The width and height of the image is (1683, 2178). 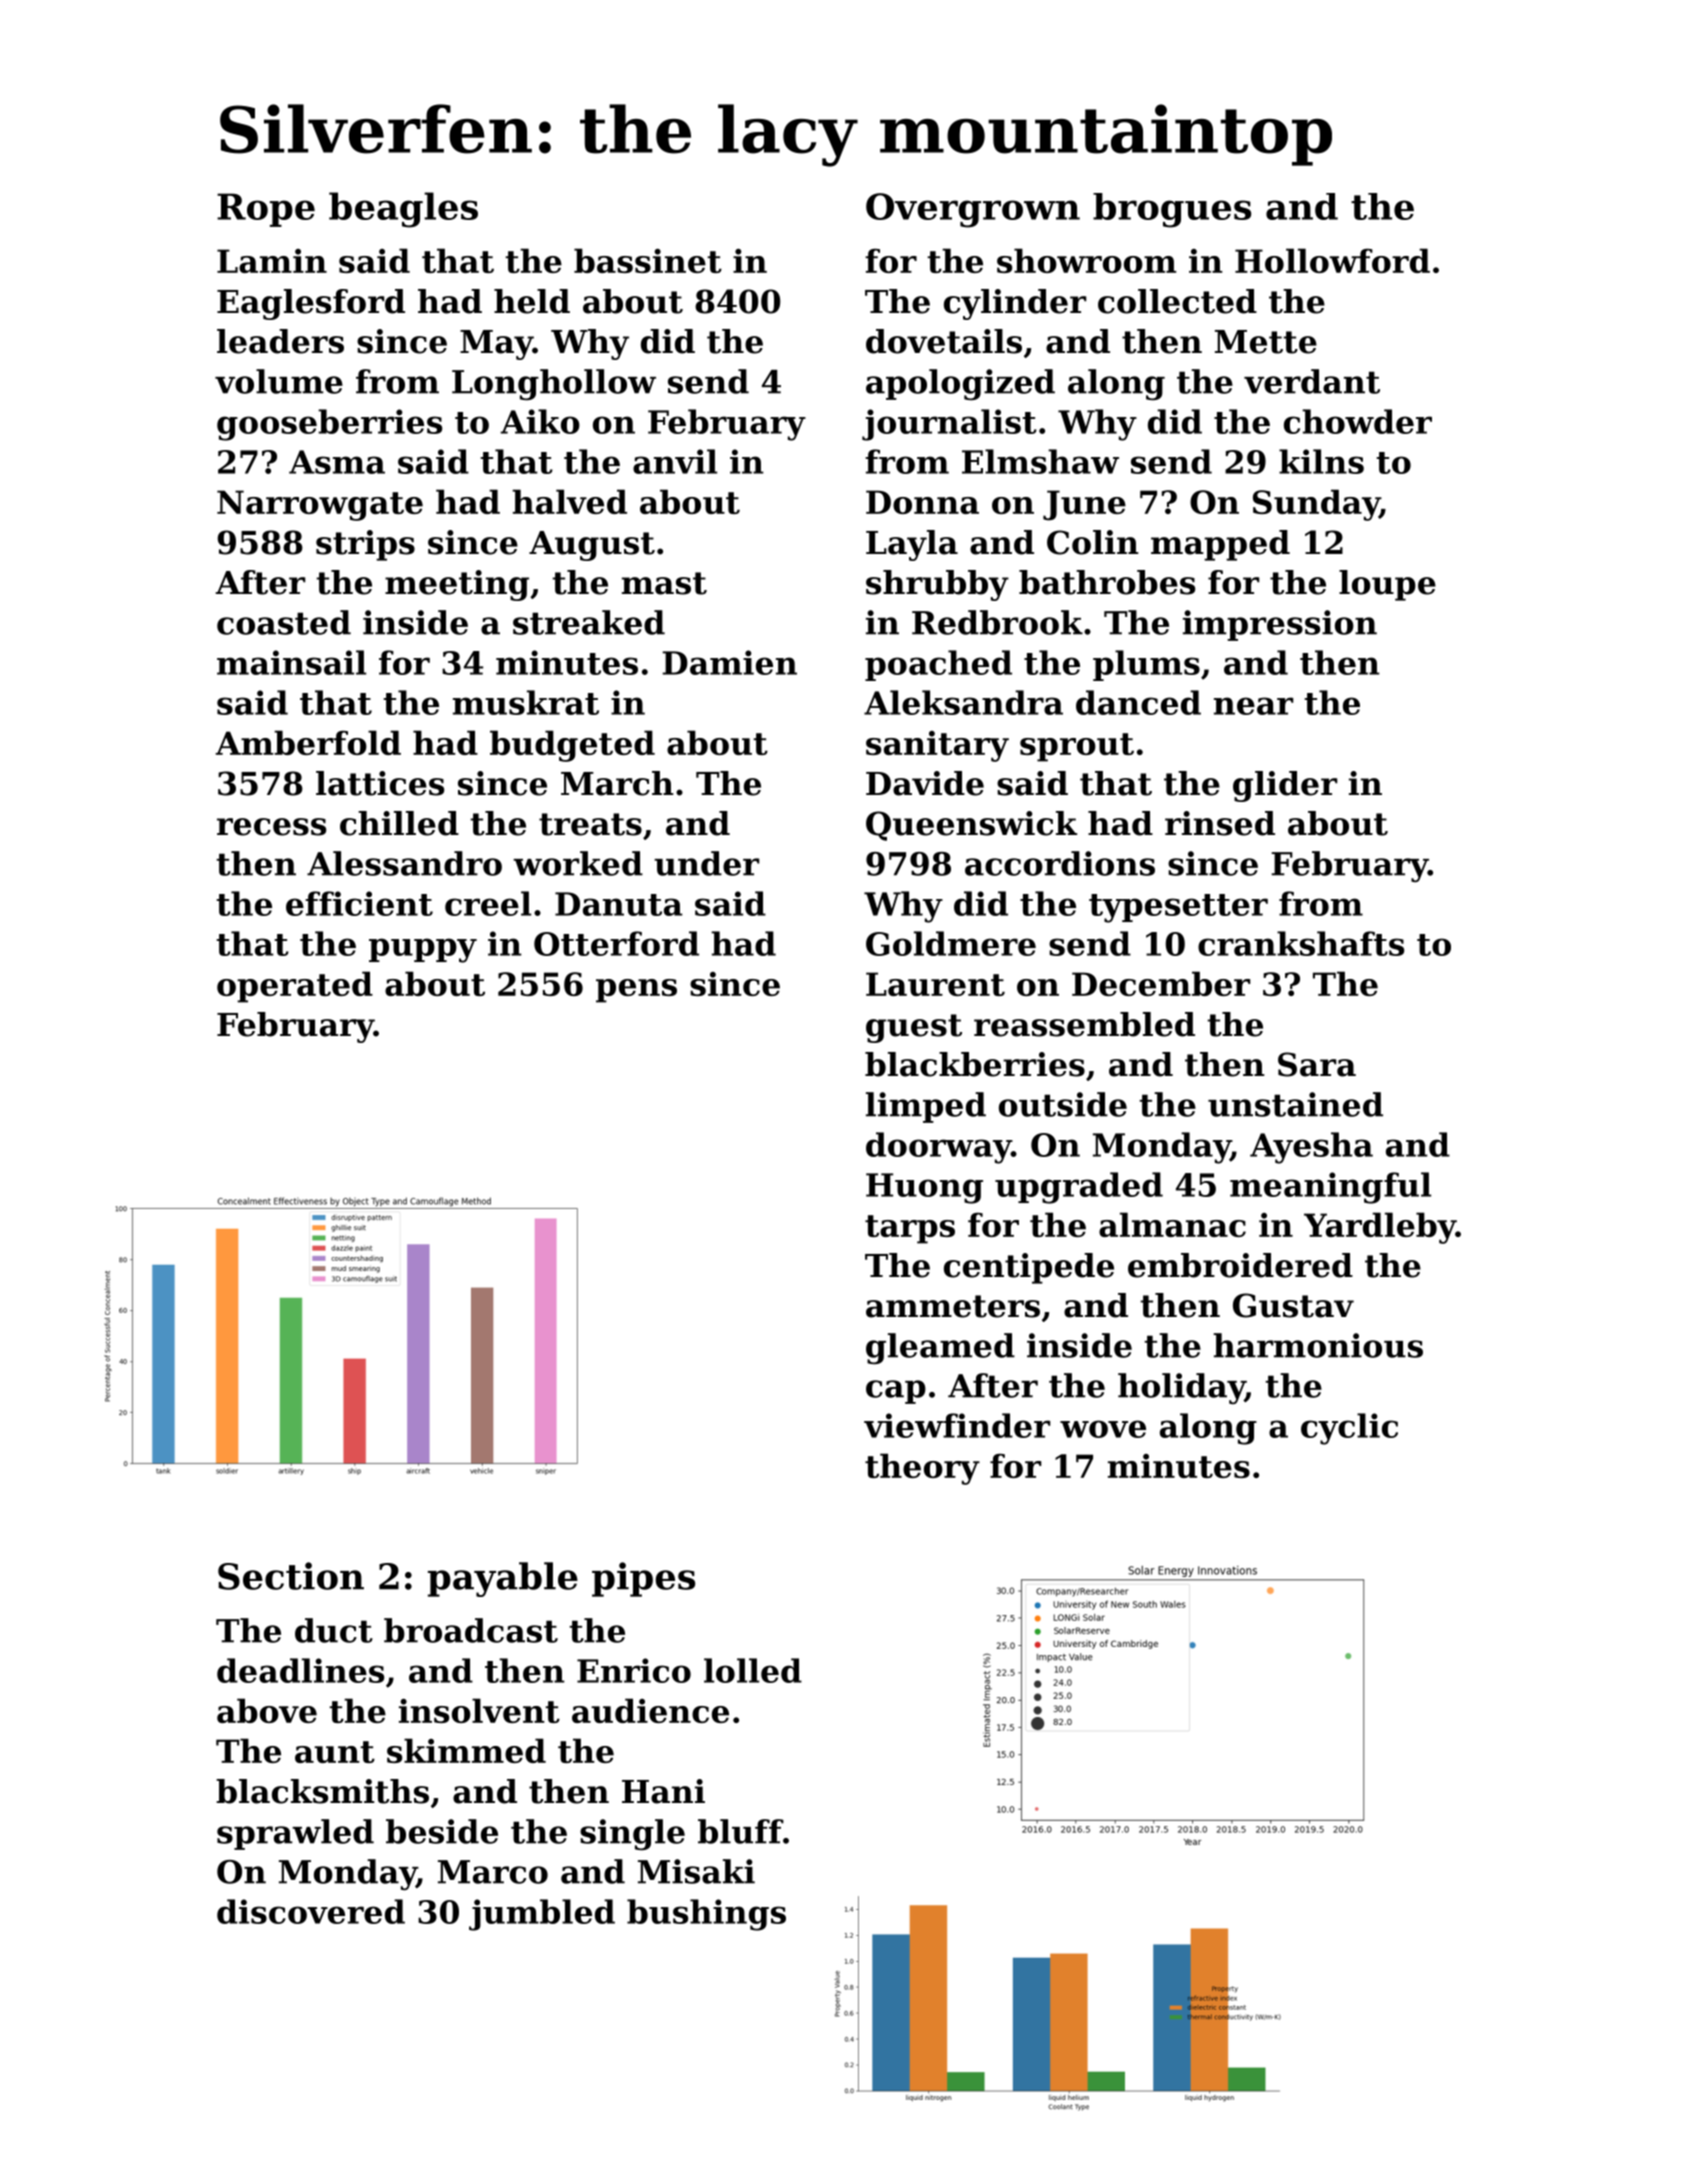 What do you see at coordinates (295, 987) in the image?
I see `operated` at bounding box center [295, 987].
